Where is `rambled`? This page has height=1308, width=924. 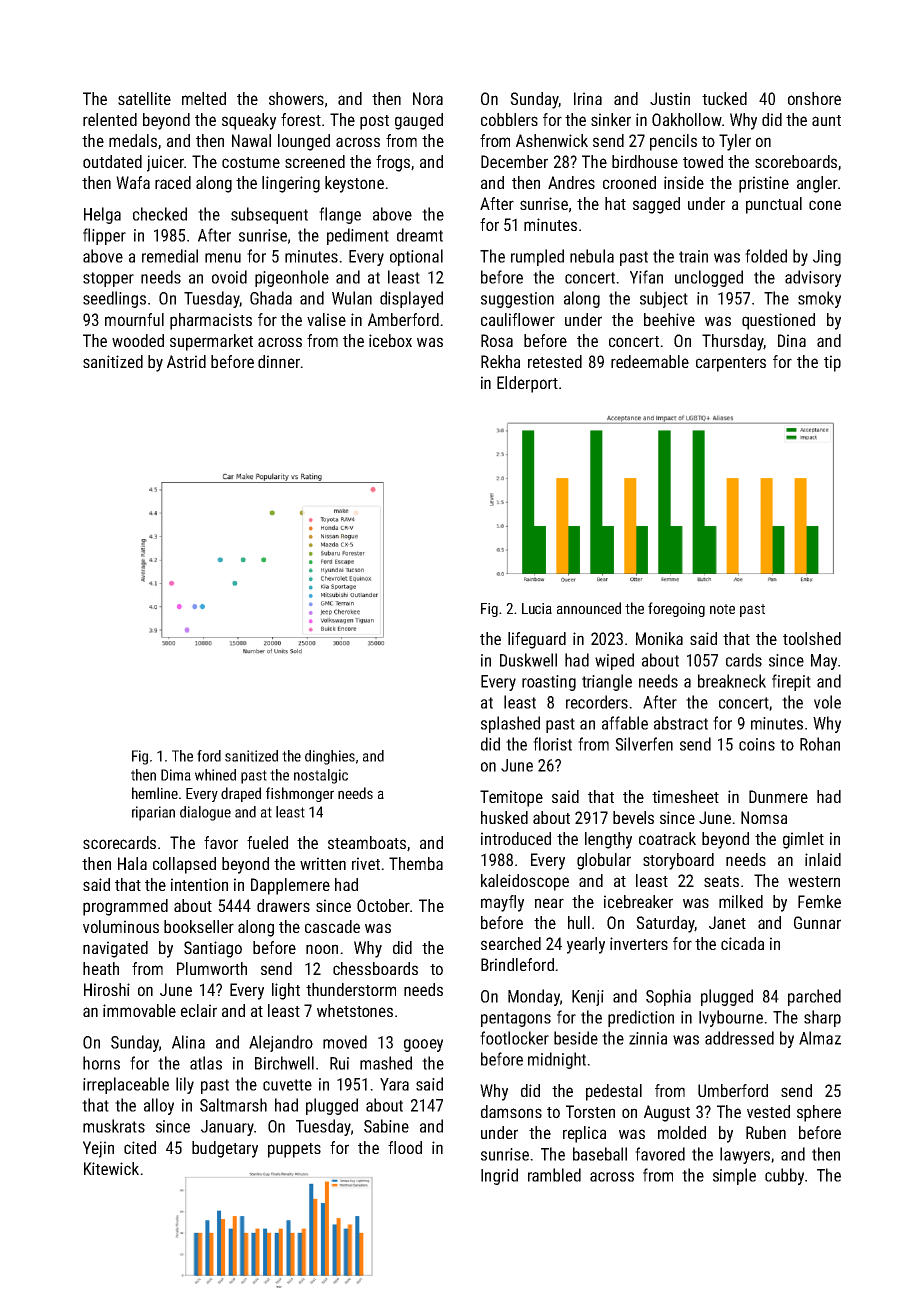 rambled is located at coordinates (554, 1175).
